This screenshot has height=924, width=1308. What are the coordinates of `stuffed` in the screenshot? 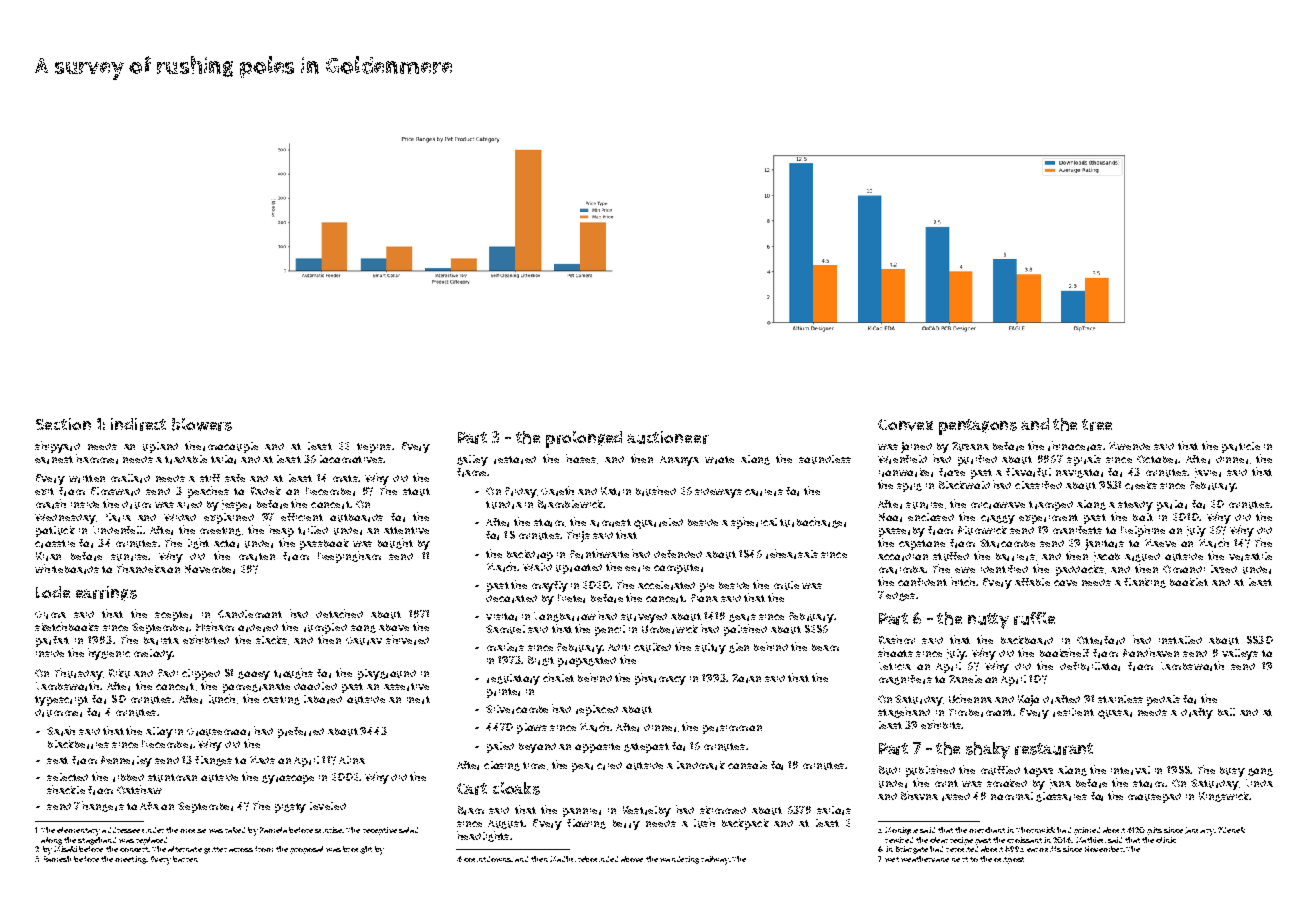 It's located at (951, 556).
